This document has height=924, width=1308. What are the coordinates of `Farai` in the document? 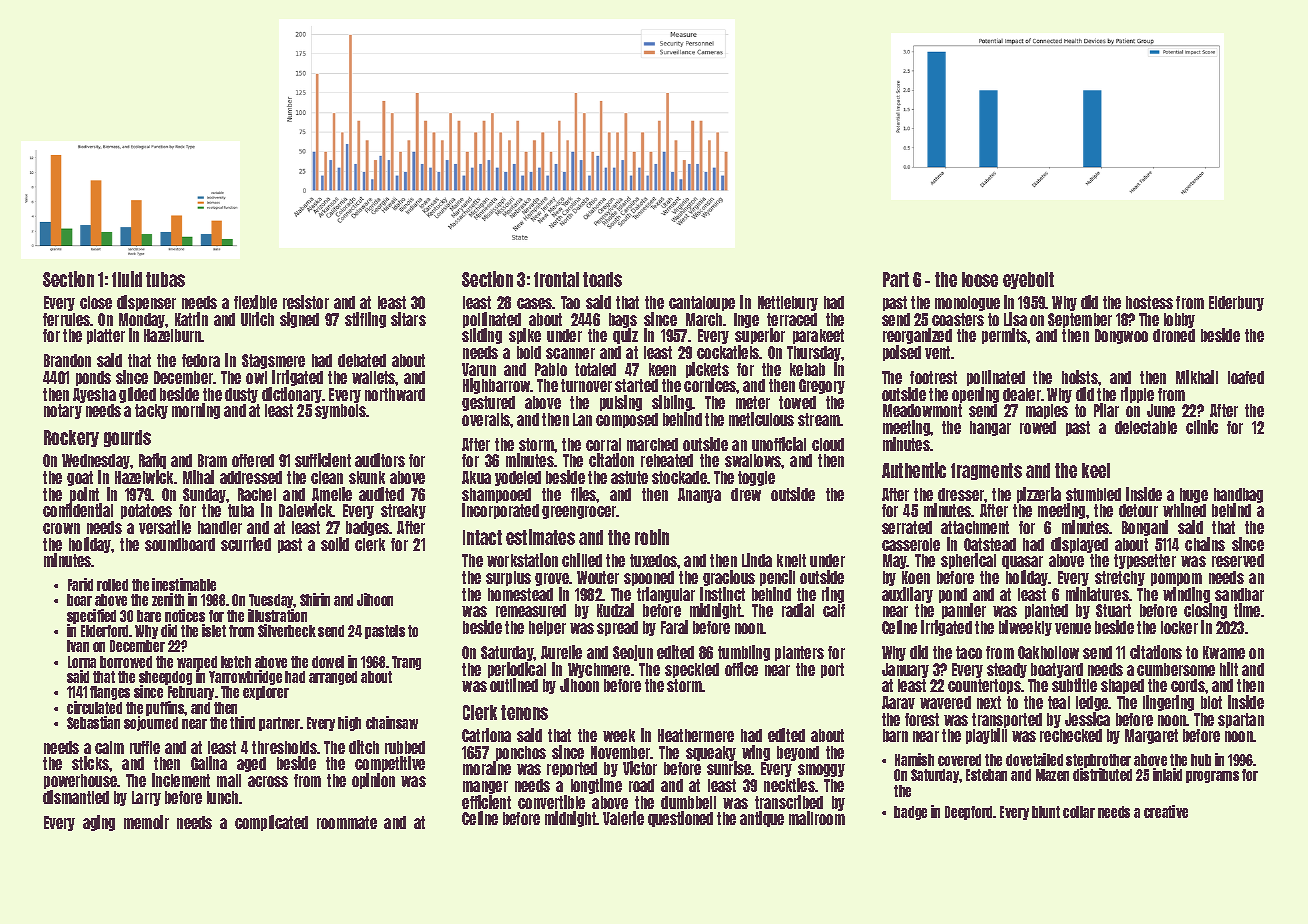 It's located at (674, 627).
